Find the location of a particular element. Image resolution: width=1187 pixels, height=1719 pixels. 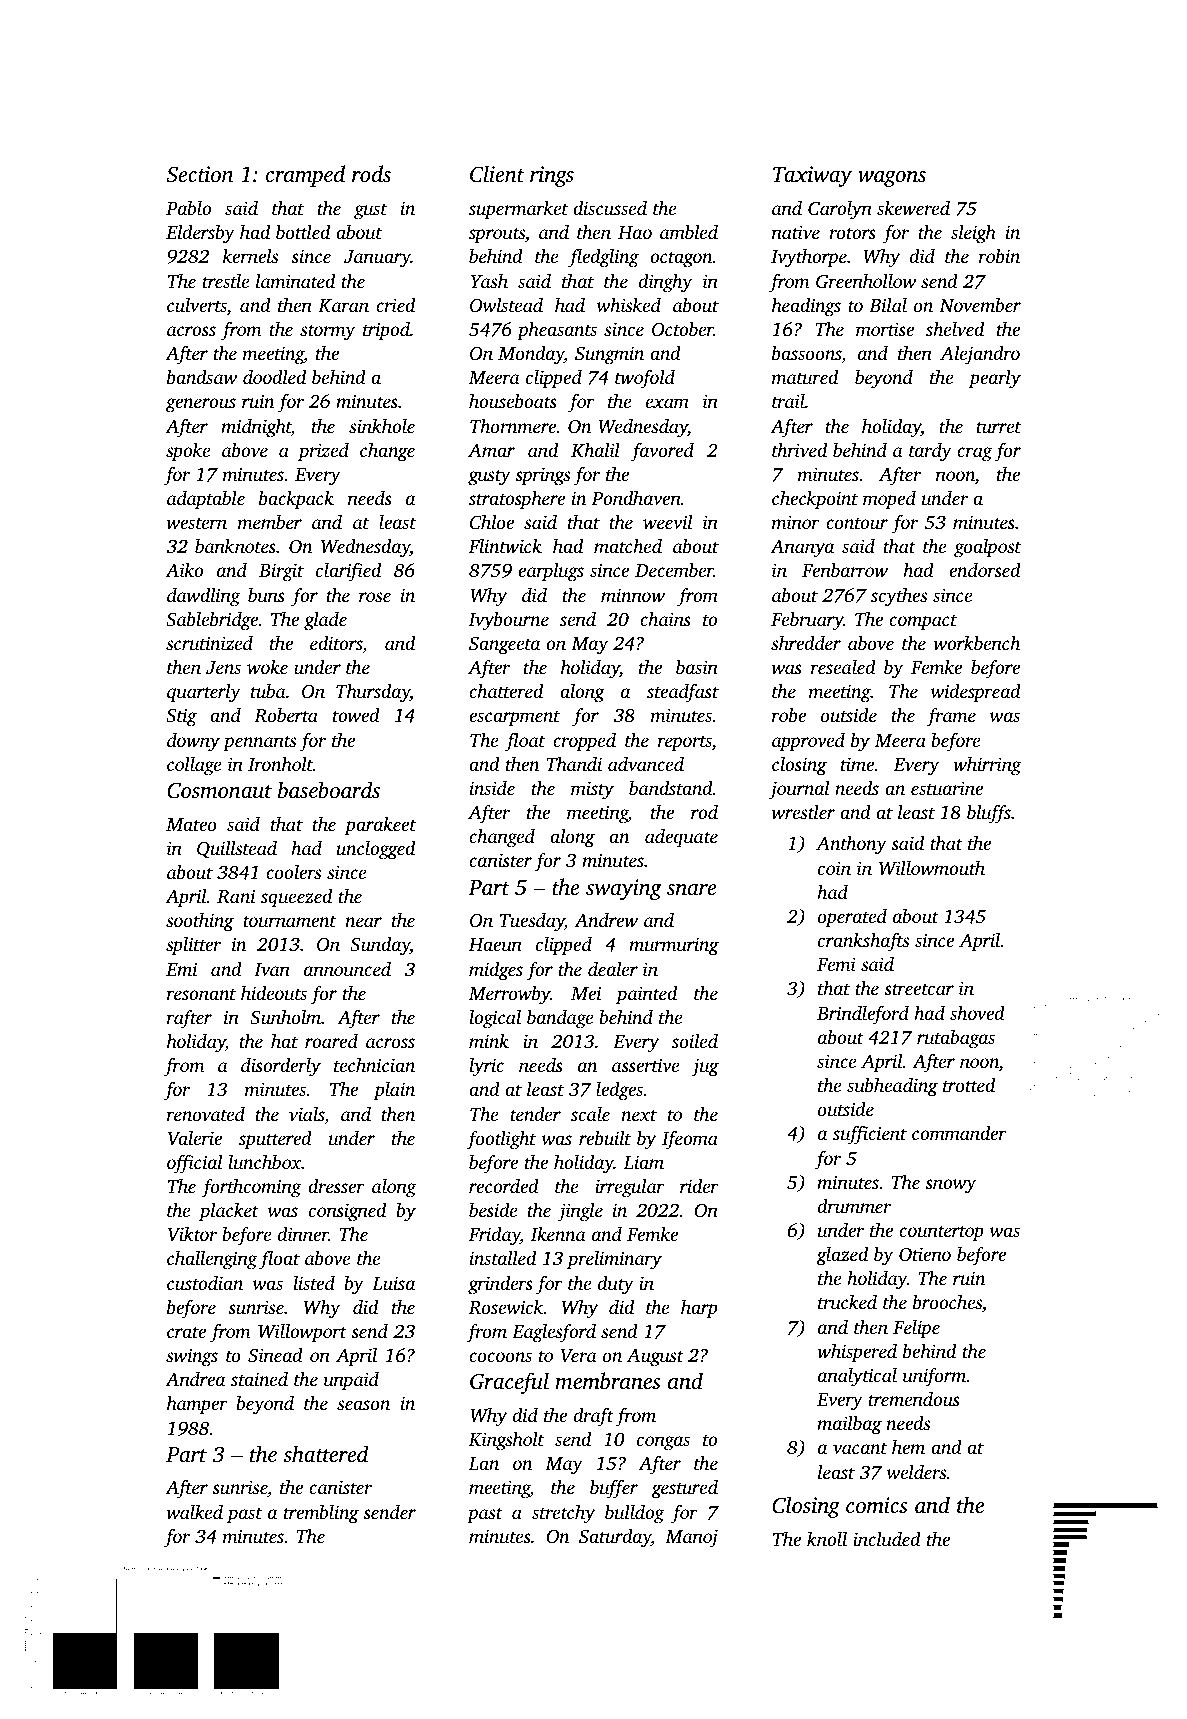

whispered is located at coordinates (857, 1353).
